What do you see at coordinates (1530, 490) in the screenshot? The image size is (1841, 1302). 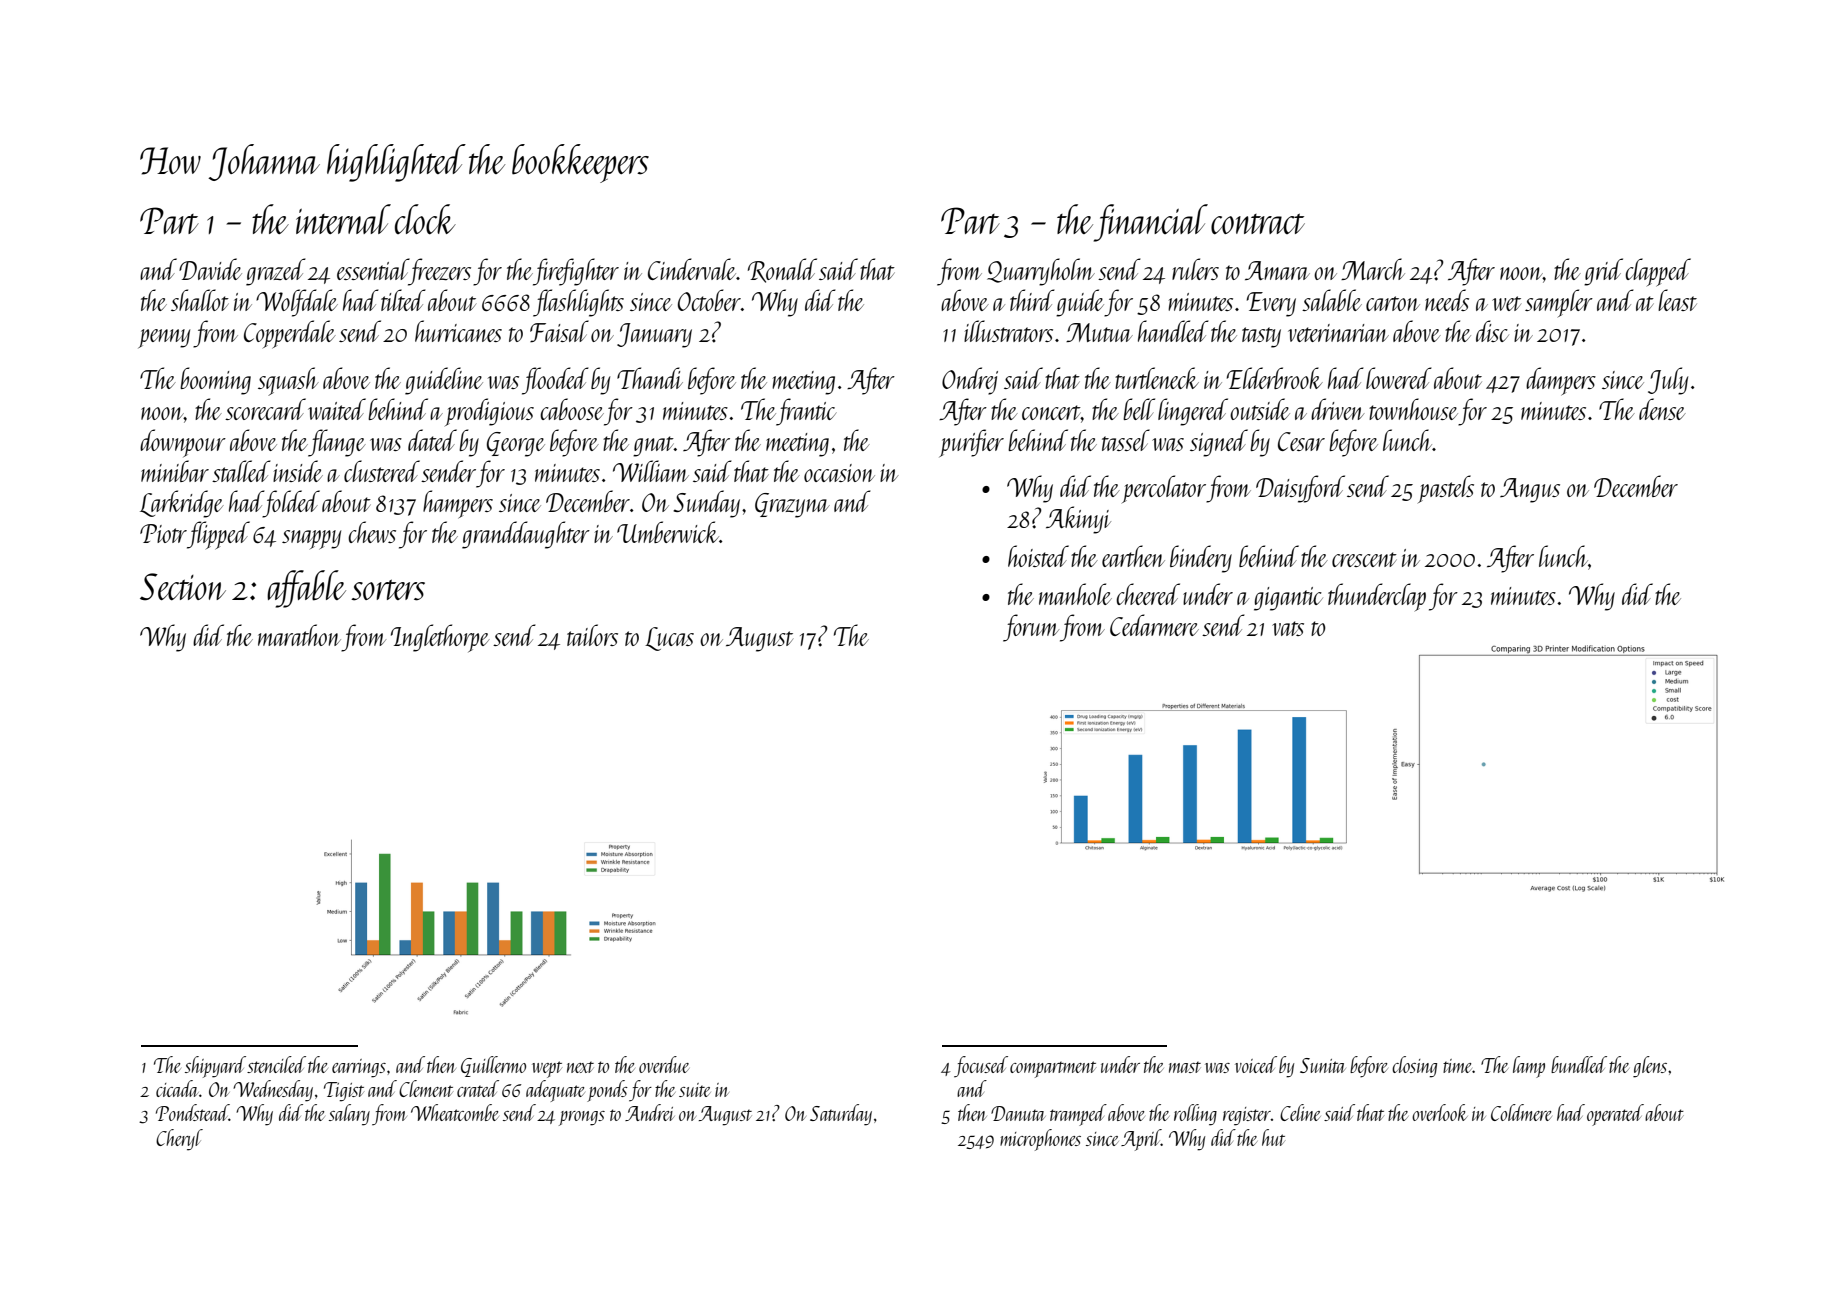 I see `Angus` at bounding box center [1530, 490].
